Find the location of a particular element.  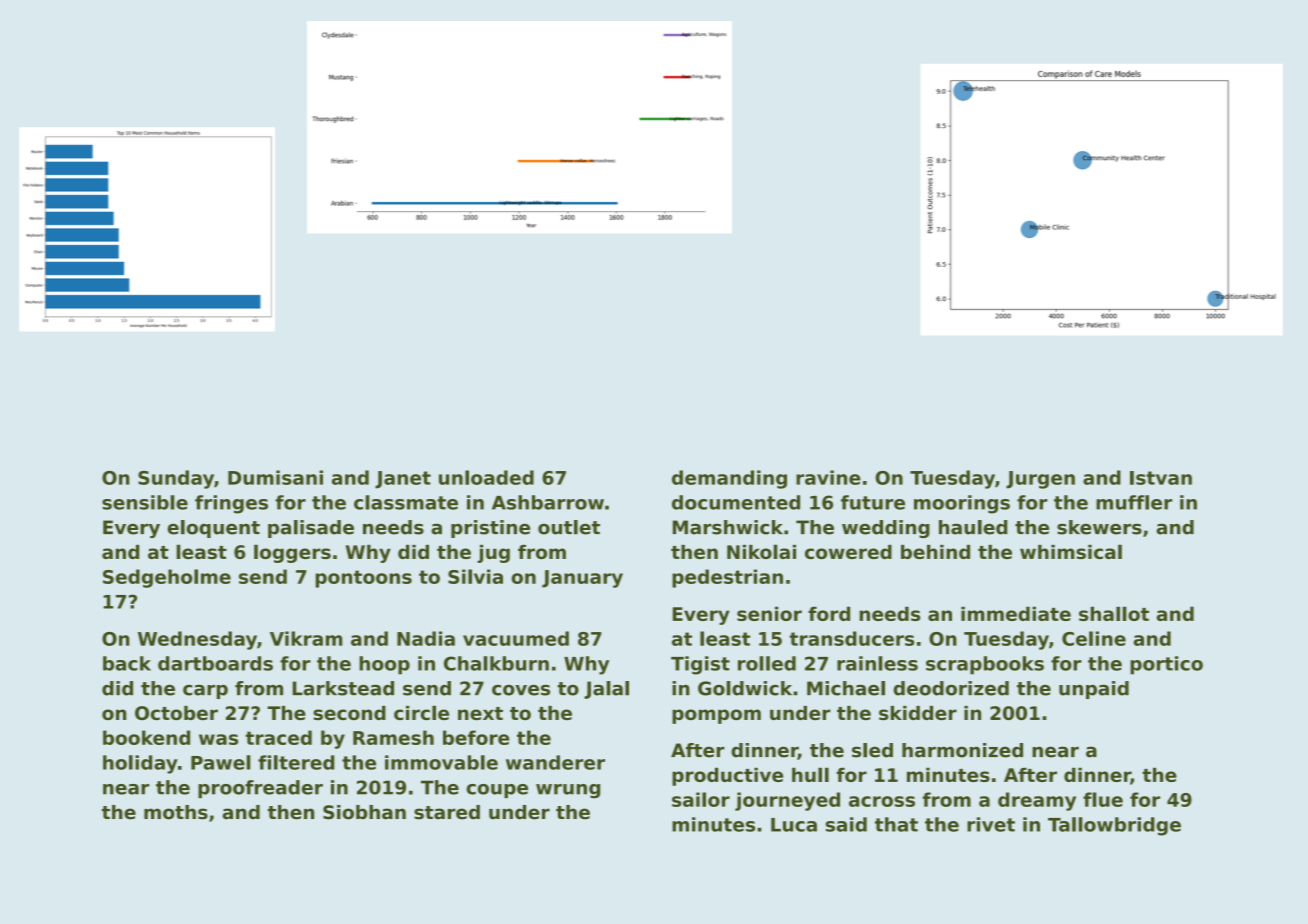

Sedgeholme is located at coordinates (167, 578).
